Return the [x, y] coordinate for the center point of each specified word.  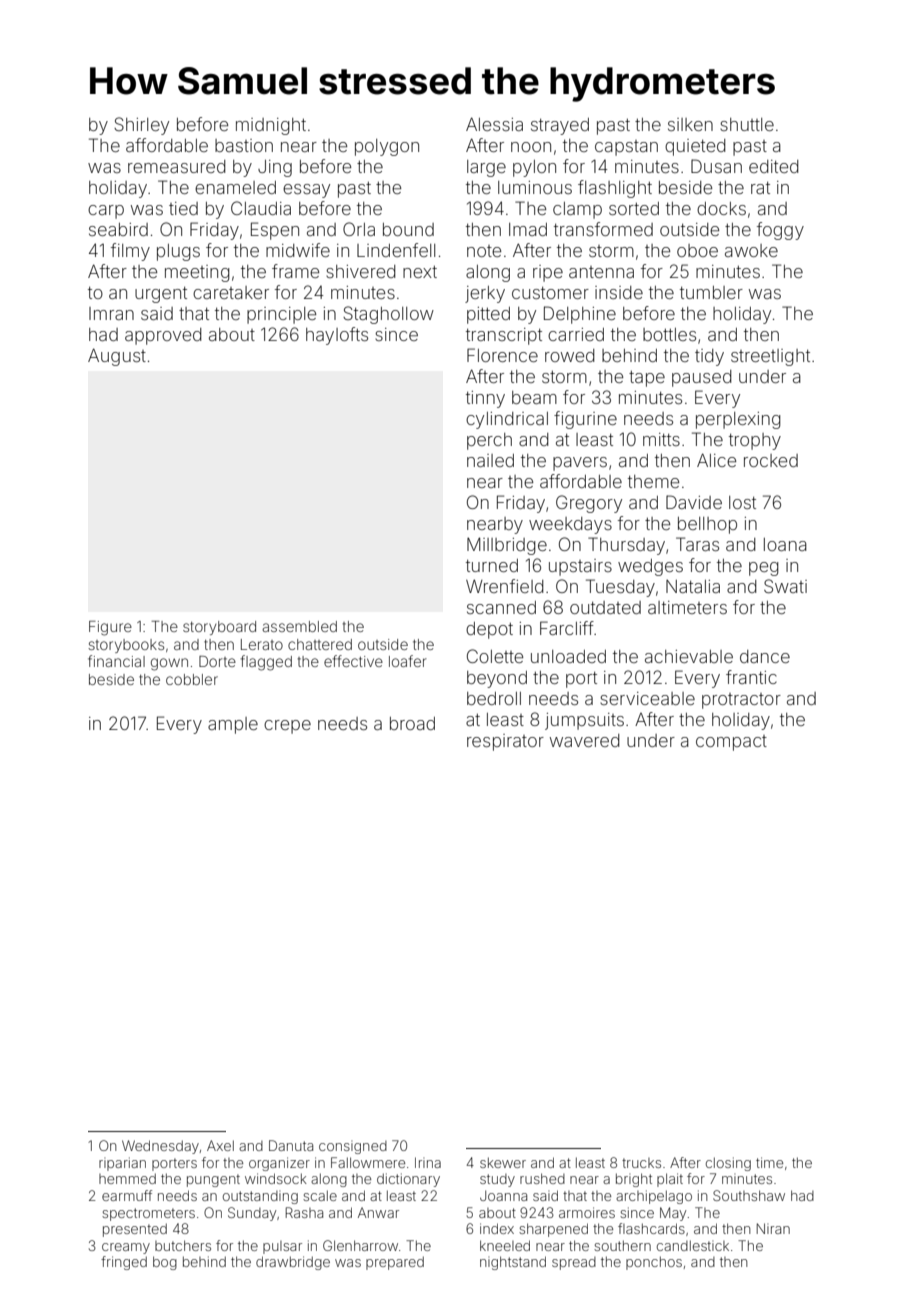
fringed [124, 1263]
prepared [395, 1263]
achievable [689, 656]
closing [728, 1164]
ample [233, 725]
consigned [353, 1147]
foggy [780, 231]
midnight [271, 126]
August [117, 357]
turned [492, 565]
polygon [387, 147]
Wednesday [160, 1147]
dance [765, 656]
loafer [408, 661]
